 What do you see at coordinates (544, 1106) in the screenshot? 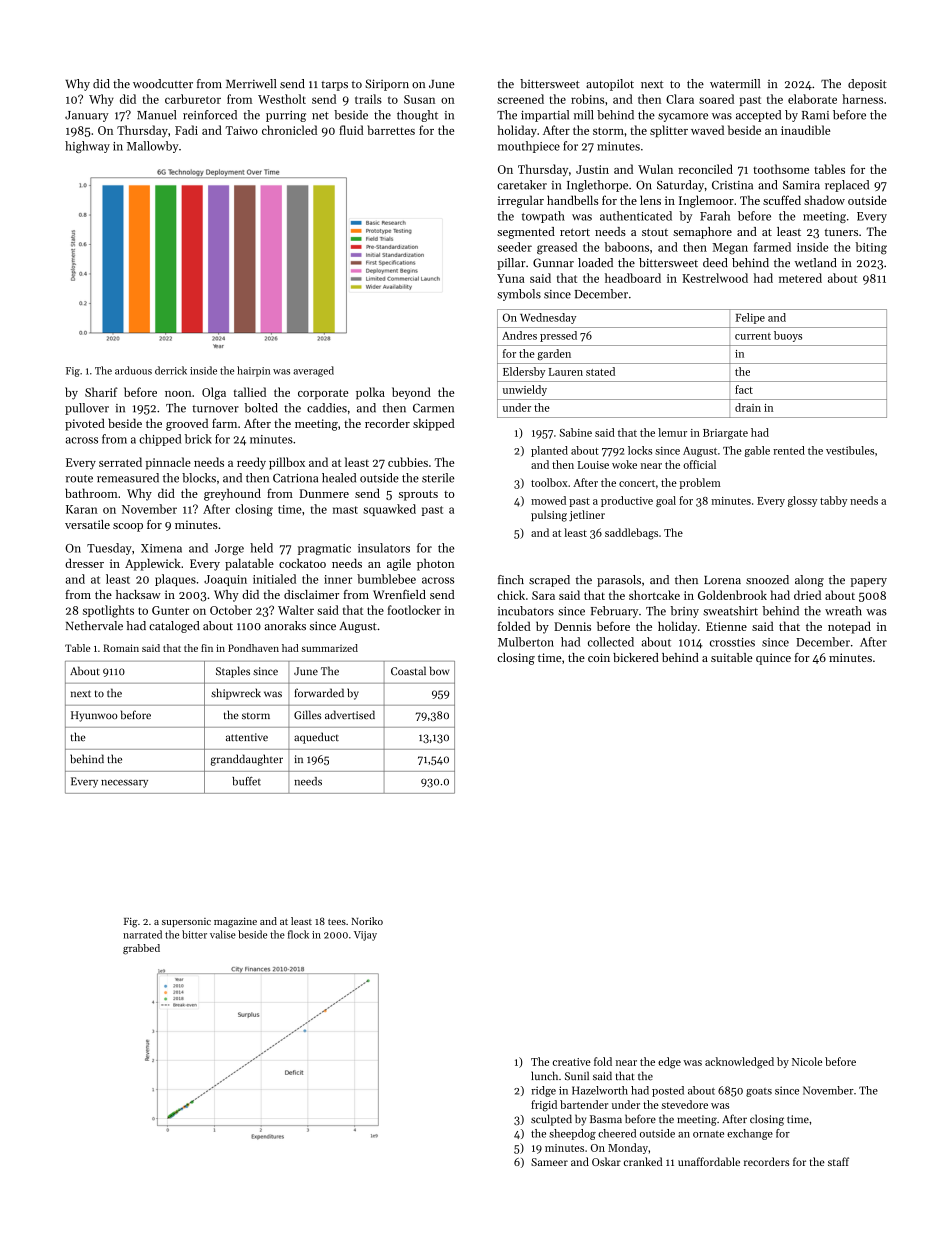
I see `frigid` at bounding box center [544, 1106].
